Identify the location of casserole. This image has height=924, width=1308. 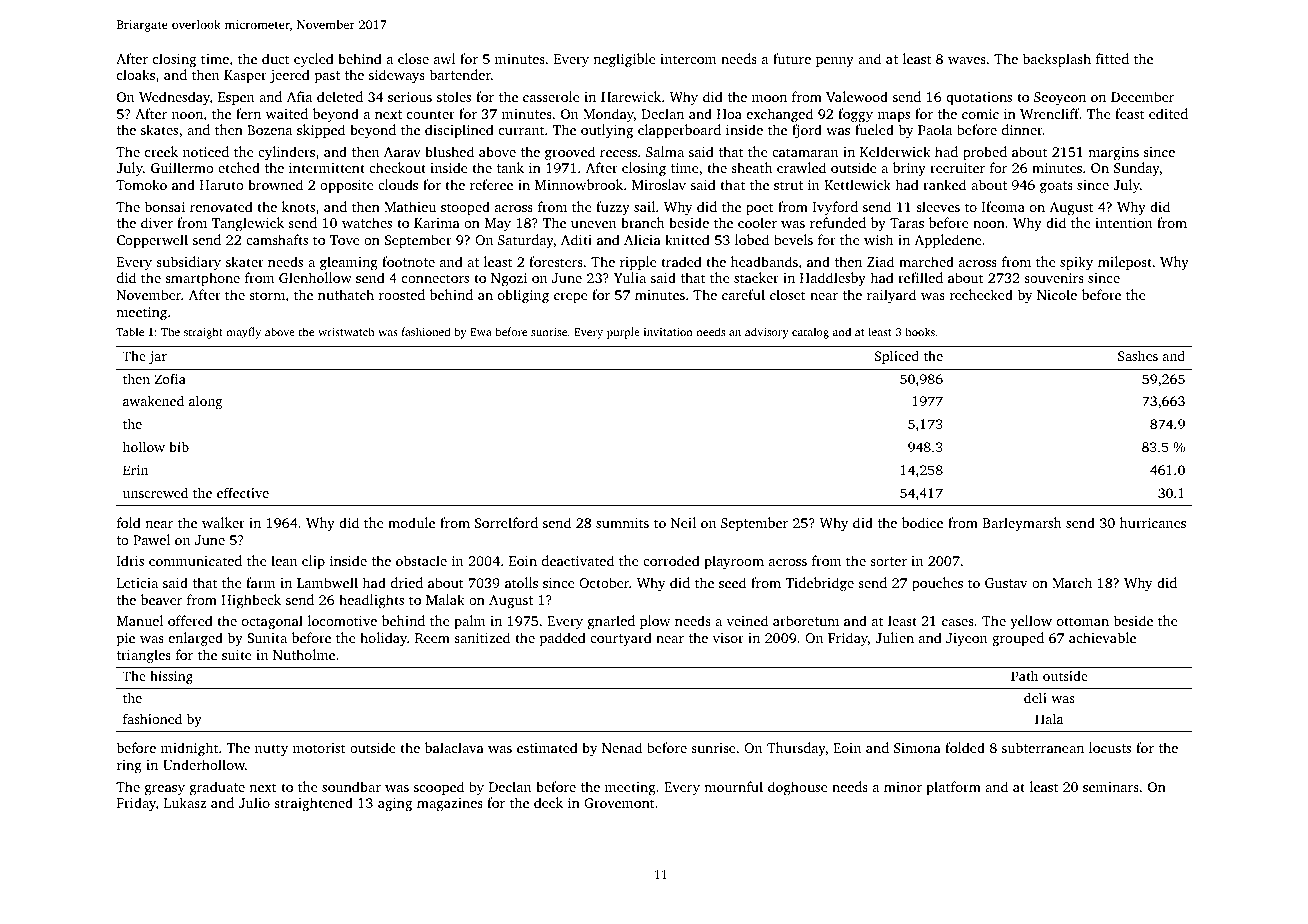
(551, 96).
